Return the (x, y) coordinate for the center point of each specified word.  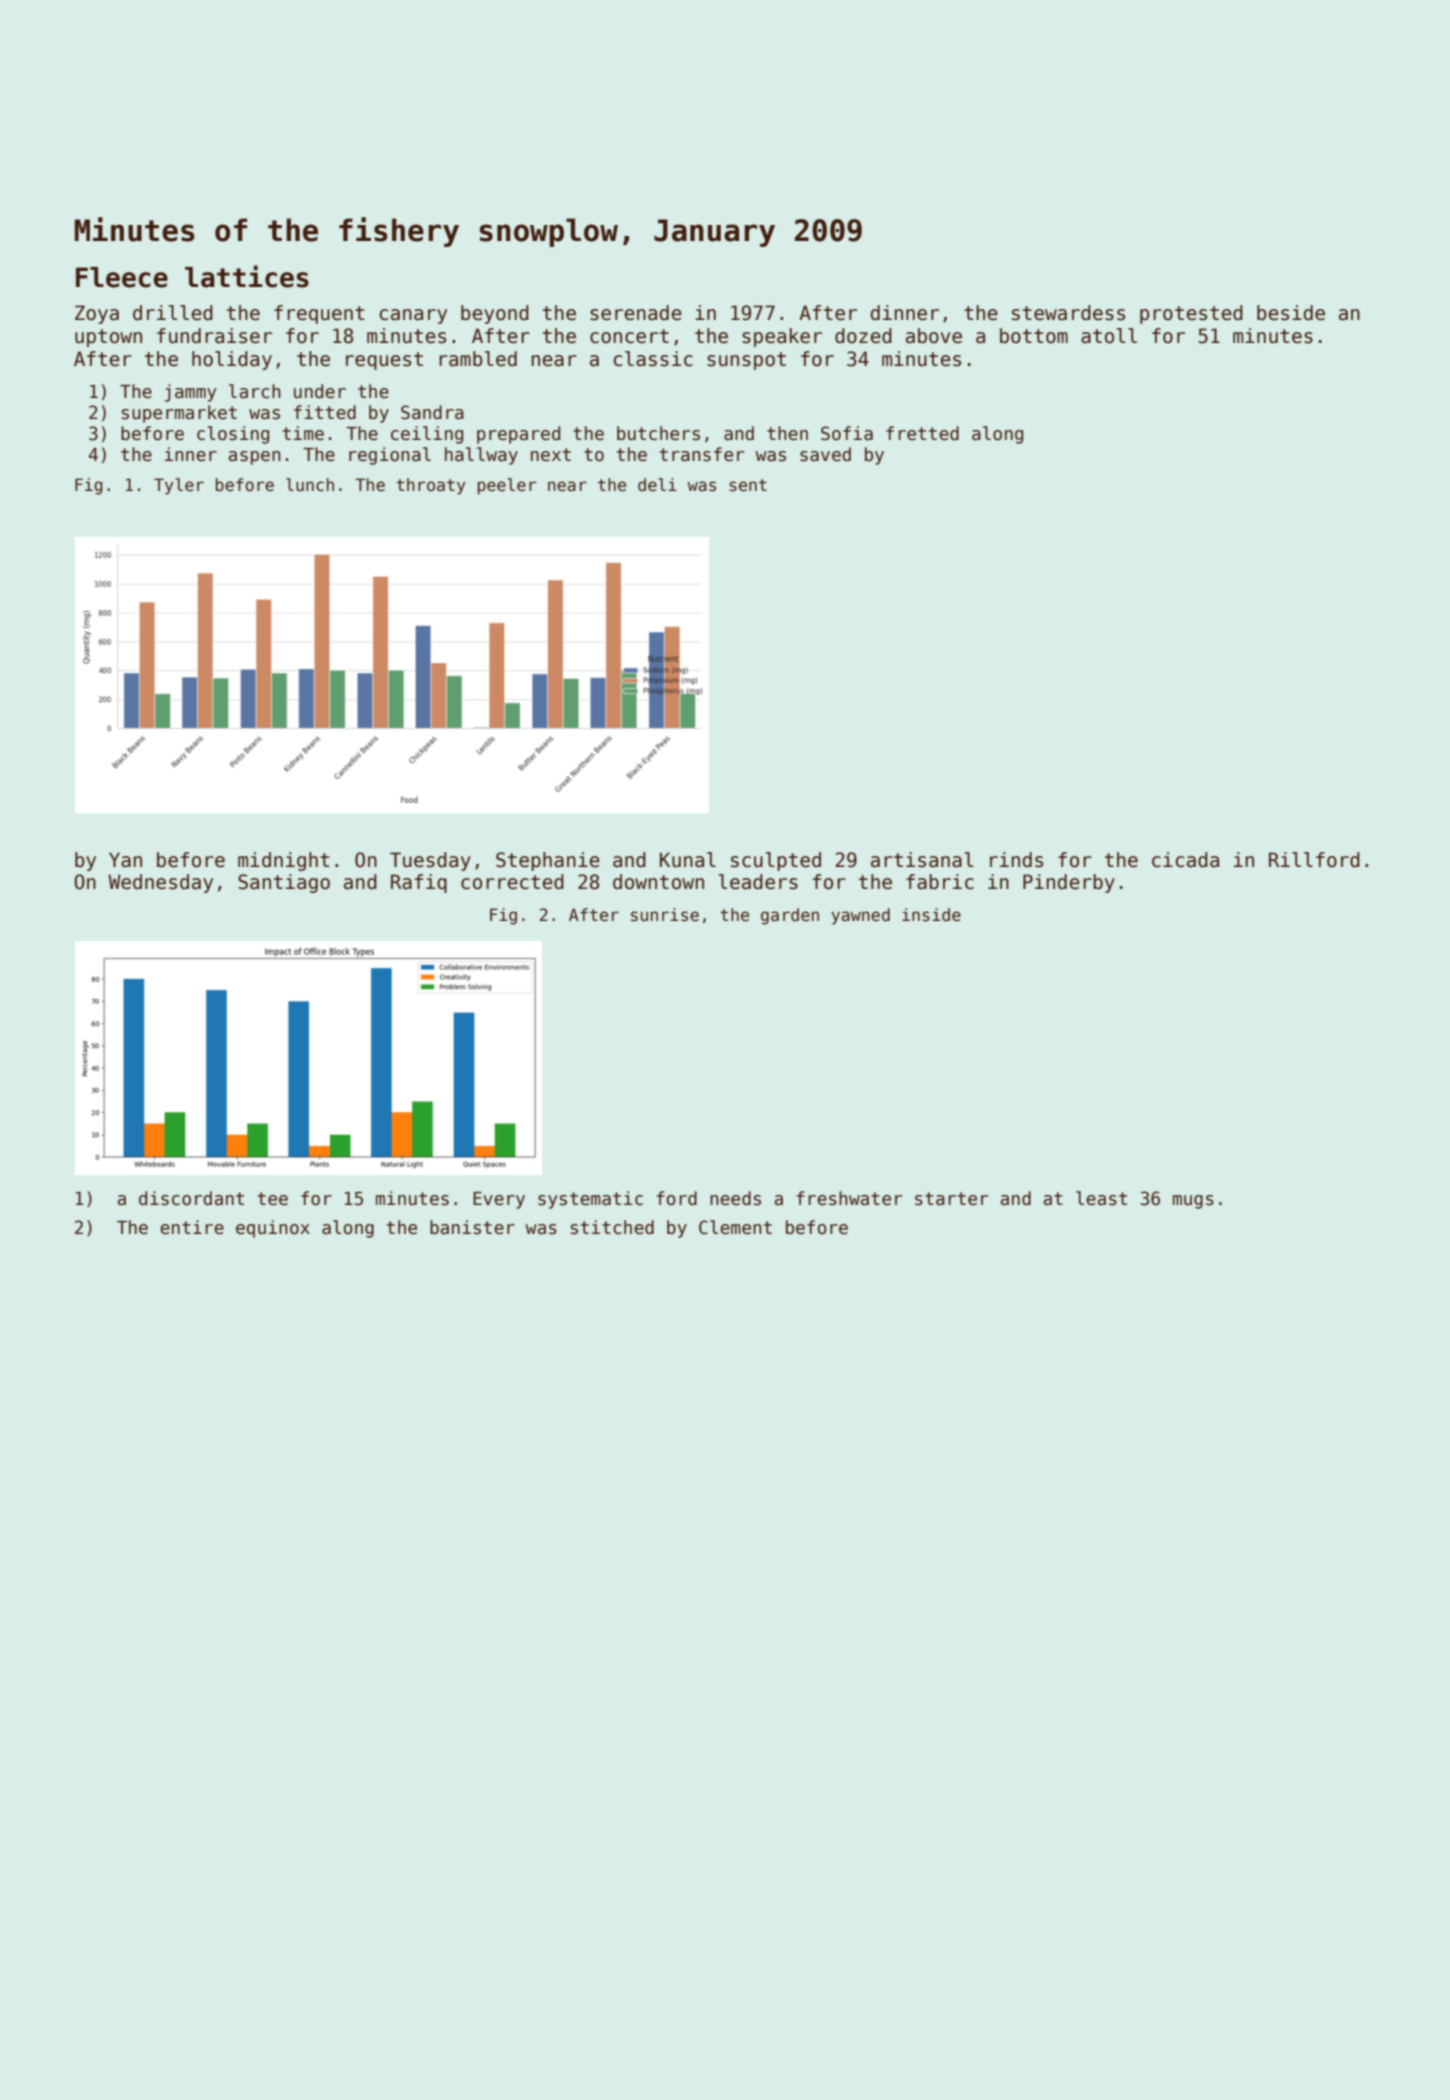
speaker (782, 337)
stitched (612, 1227)
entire (192, 1227)
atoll (1109, 336)
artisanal (922, 860)
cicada (1185, 860)
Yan (125, 860)
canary (413, 316)
